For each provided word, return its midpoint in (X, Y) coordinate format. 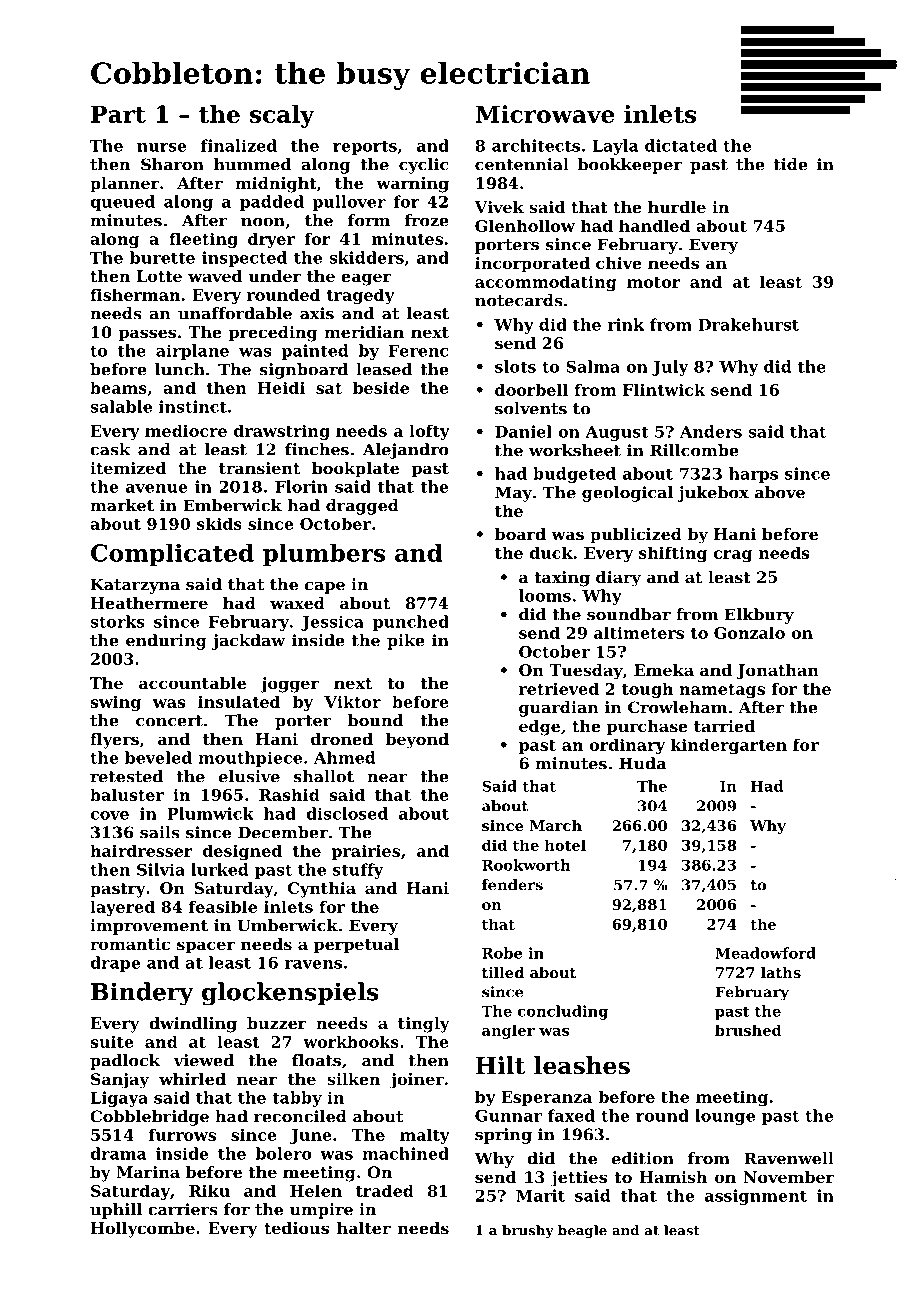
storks (117, 621)
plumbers (324, 555)
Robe (502, 953)
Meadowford (765, 953)
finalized (239, 145)
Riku (209, 1190)
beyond (417, 741)
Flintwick (664, 389)
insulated (239, 701)
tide (791, 164)
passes (147, 335)
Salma (593, 366)
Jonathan (778, 672)
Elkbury (759, 616)
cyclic (423, 166)
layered (122, 908)
